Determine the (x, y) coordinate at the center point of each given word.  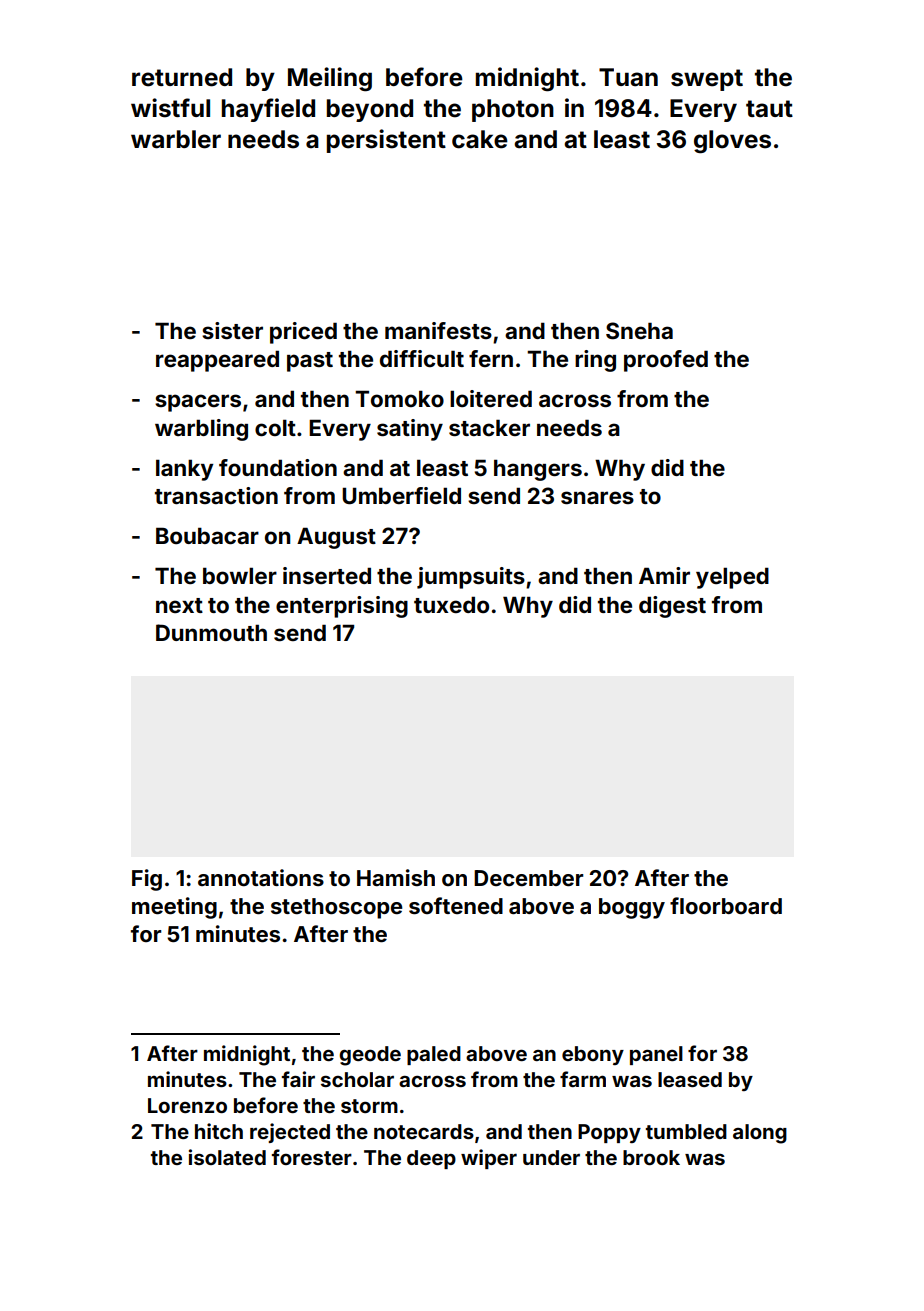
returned (182, 77)
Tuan (628, 77)
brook (651, 1157)
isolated (227, 1157)
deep (431, 1159)
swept (707, 80)
